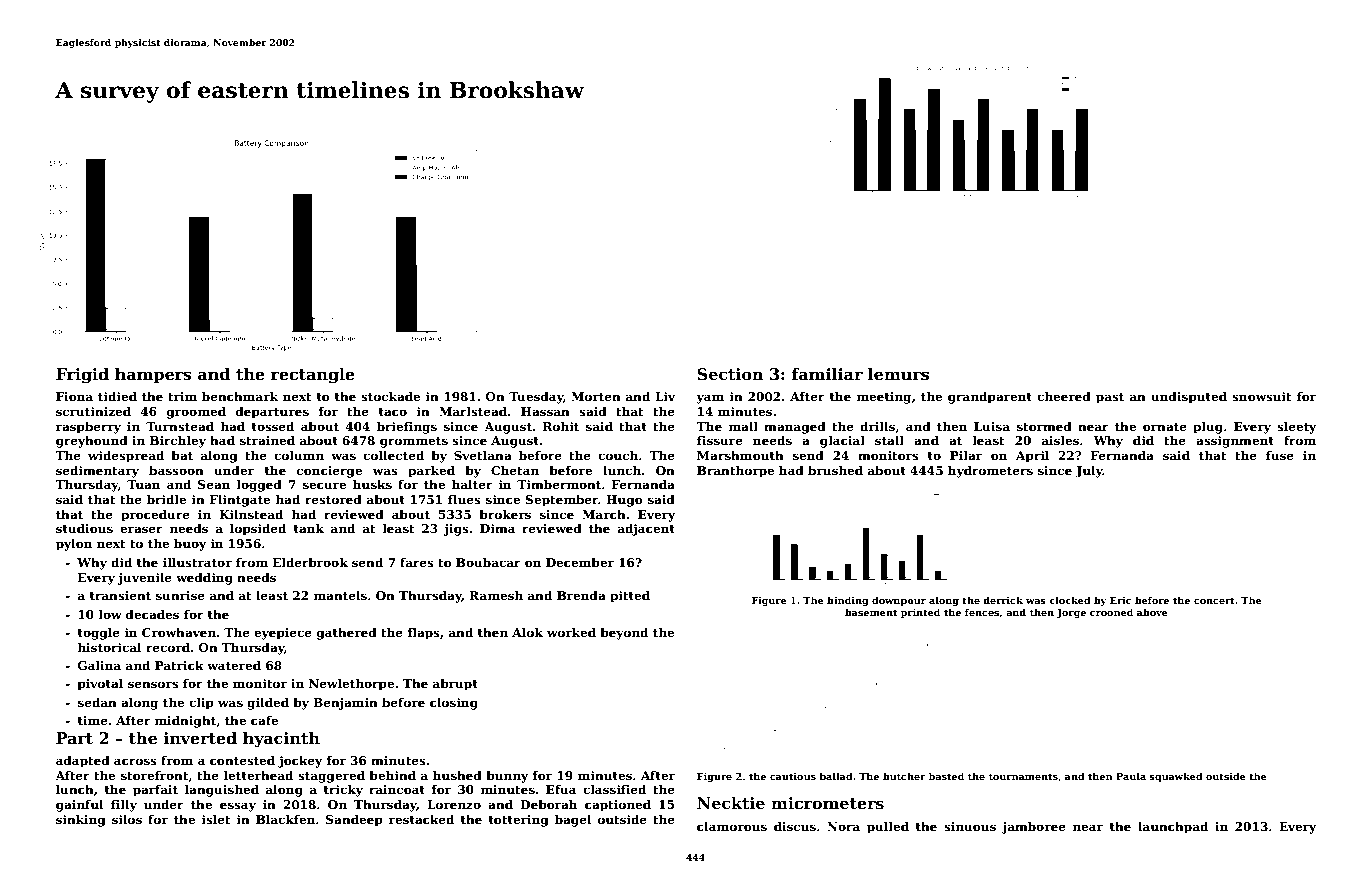  Describe the element at coordinates (313, 376) in the document. I see `rectangle` at that location.
